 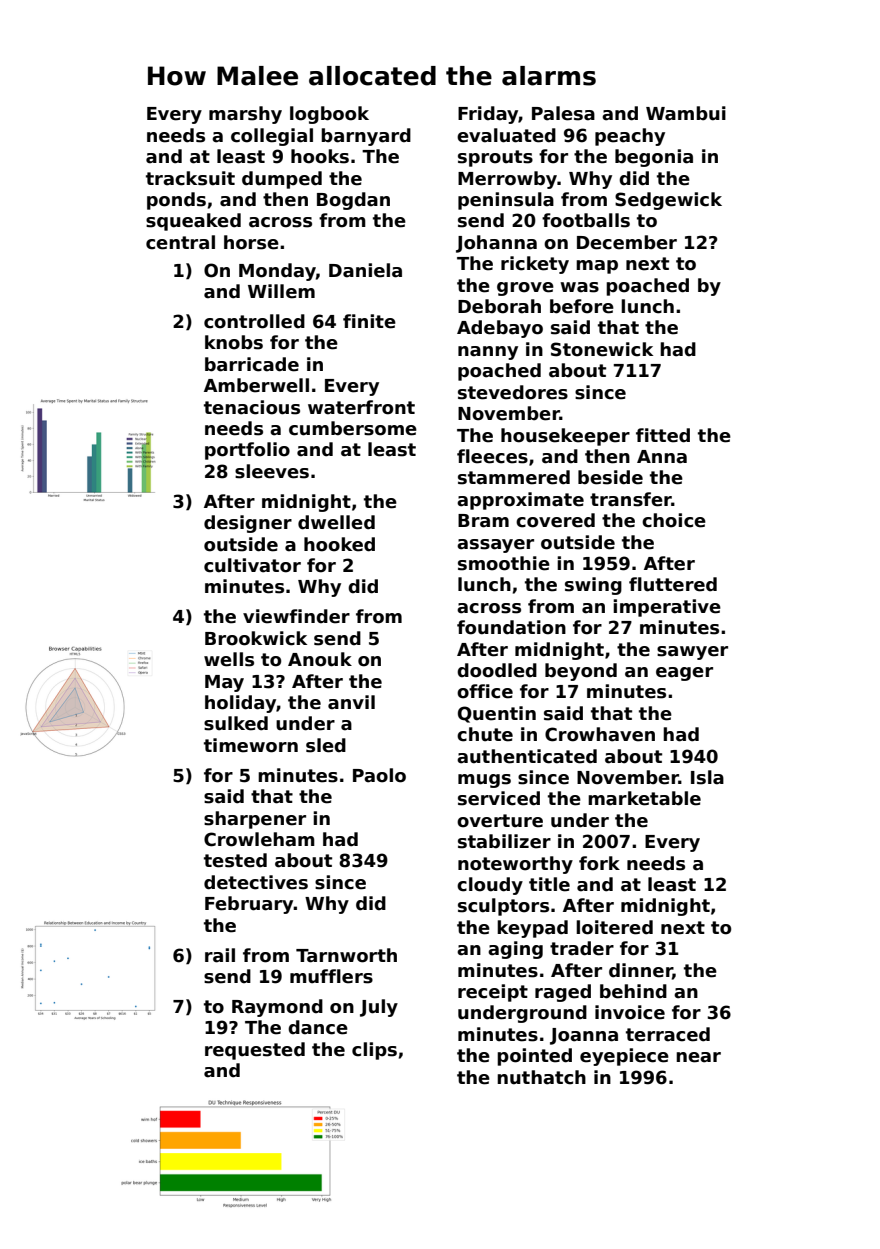 I want to click on sharpener, so click(x=255, y=820).
